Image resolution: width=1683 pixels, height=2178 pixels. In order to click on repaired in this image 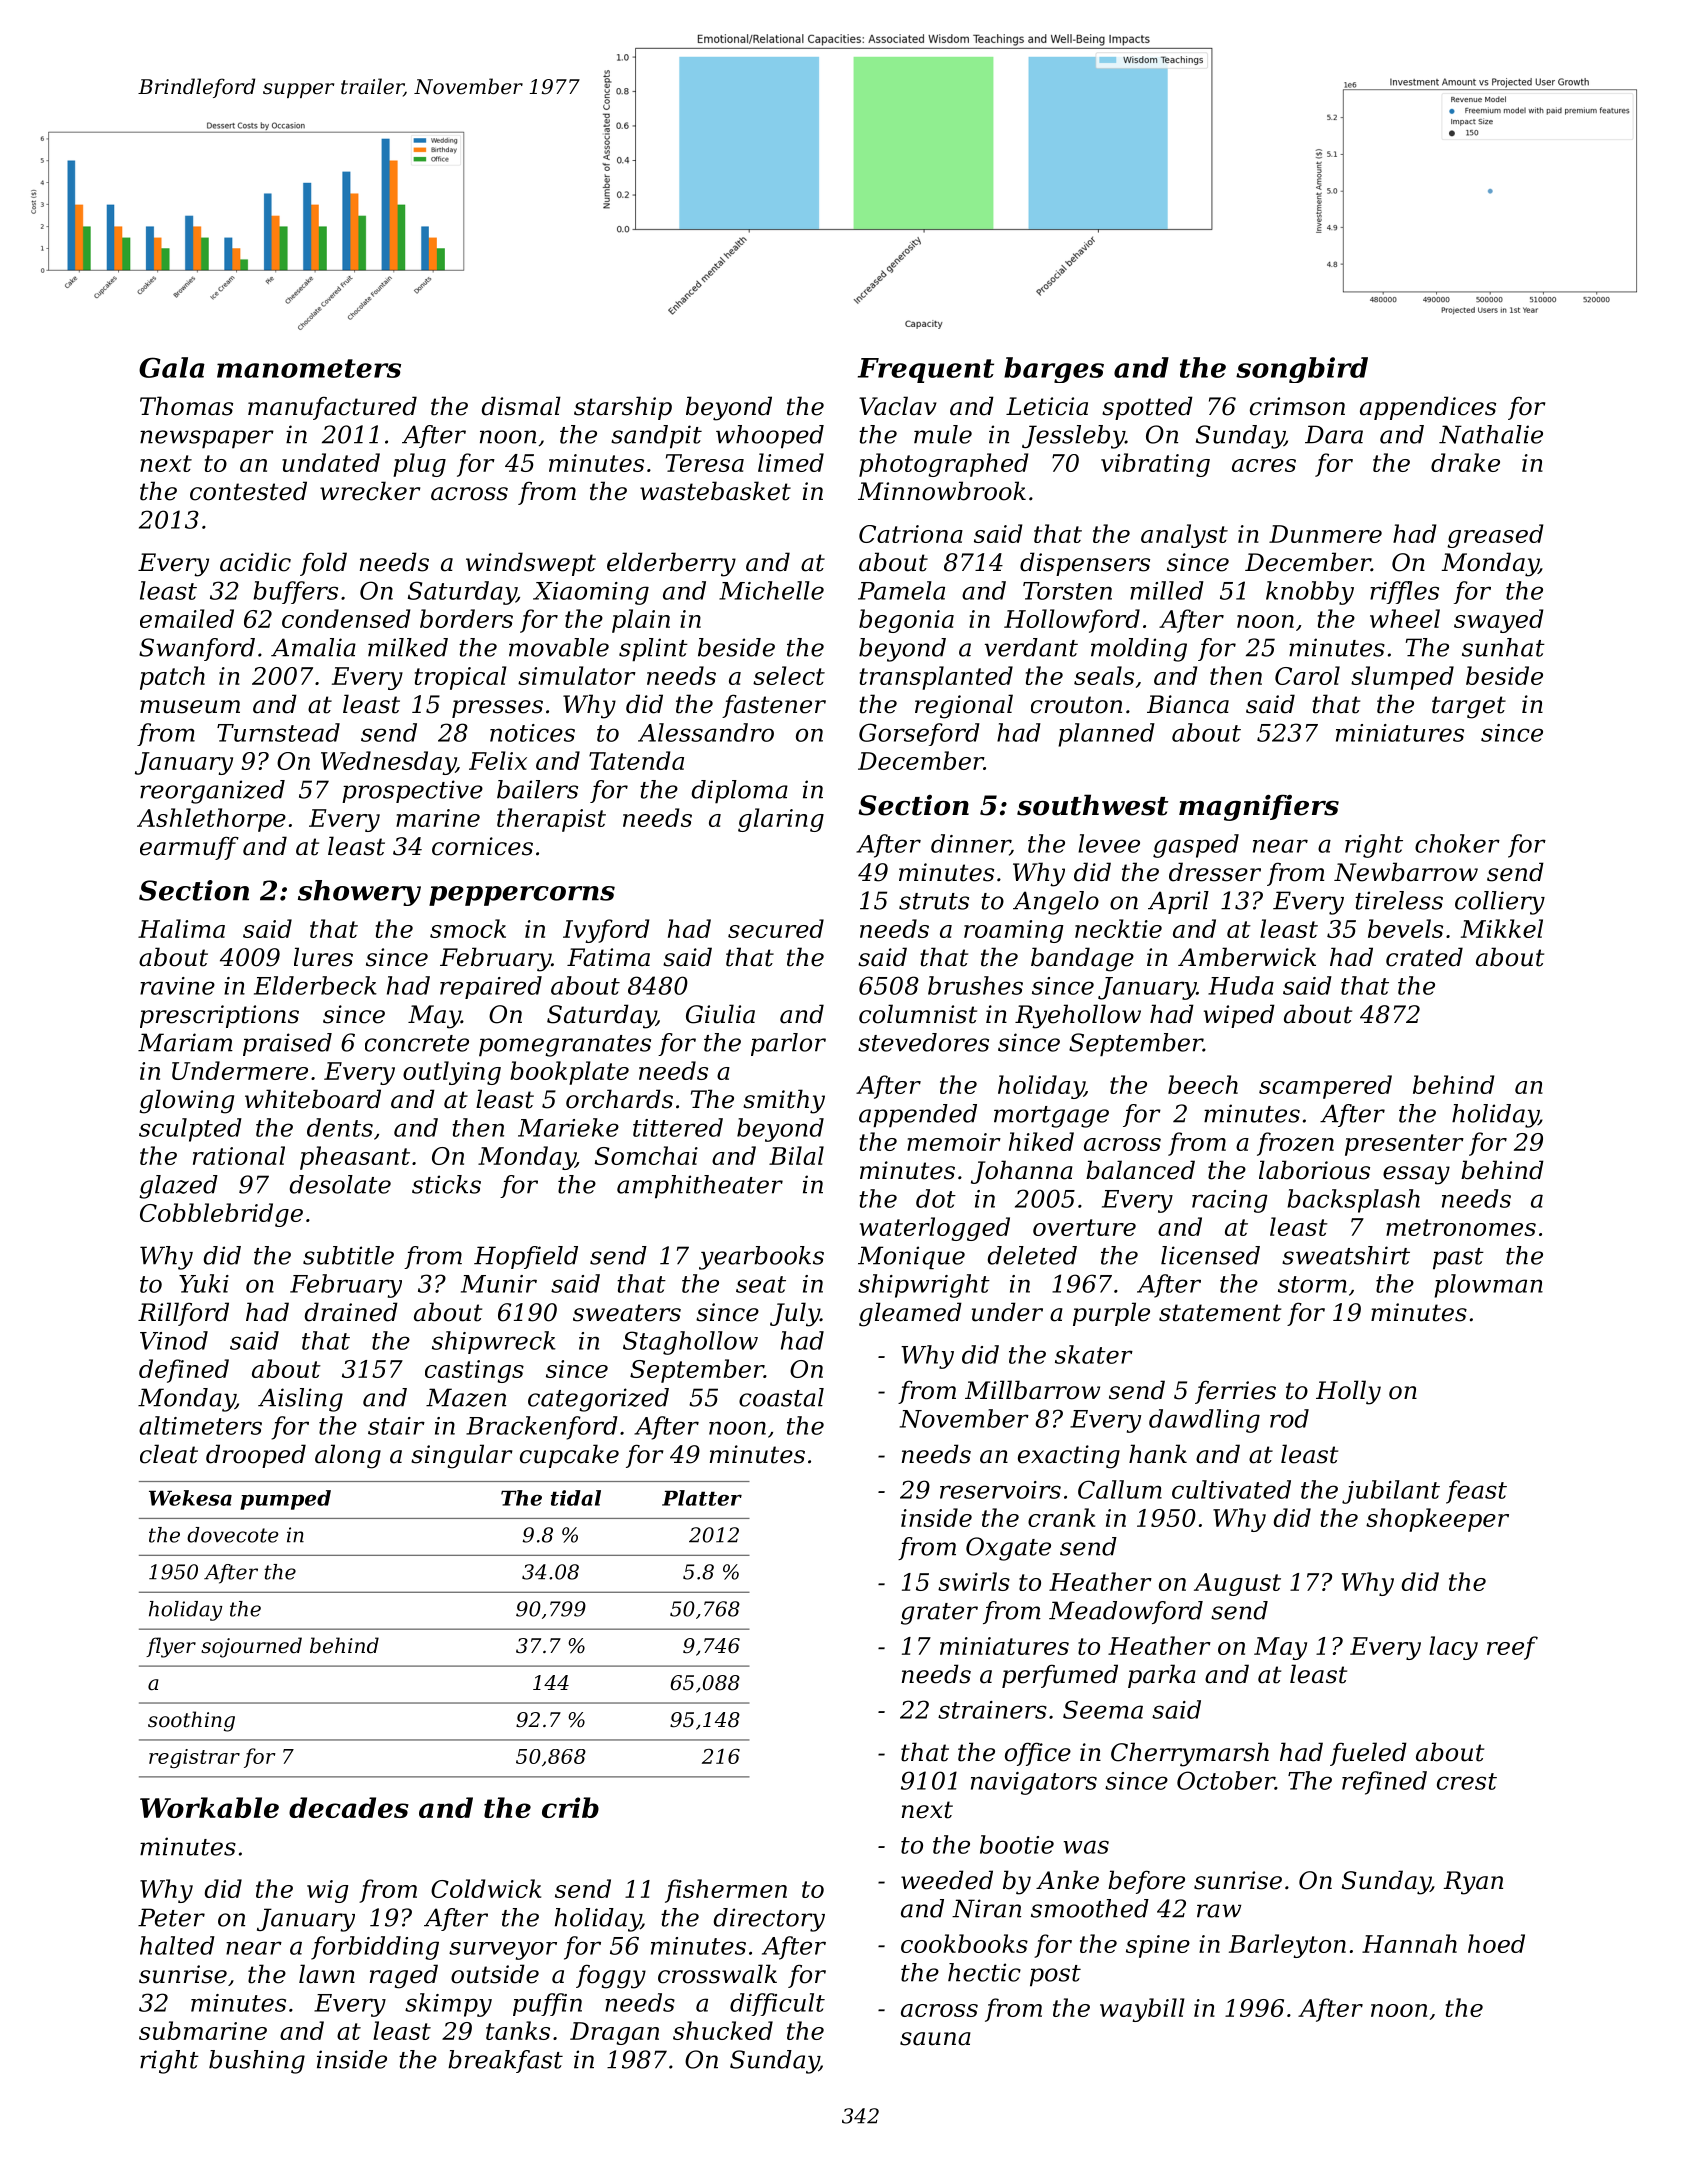, I will do `click(491, 987)`.
